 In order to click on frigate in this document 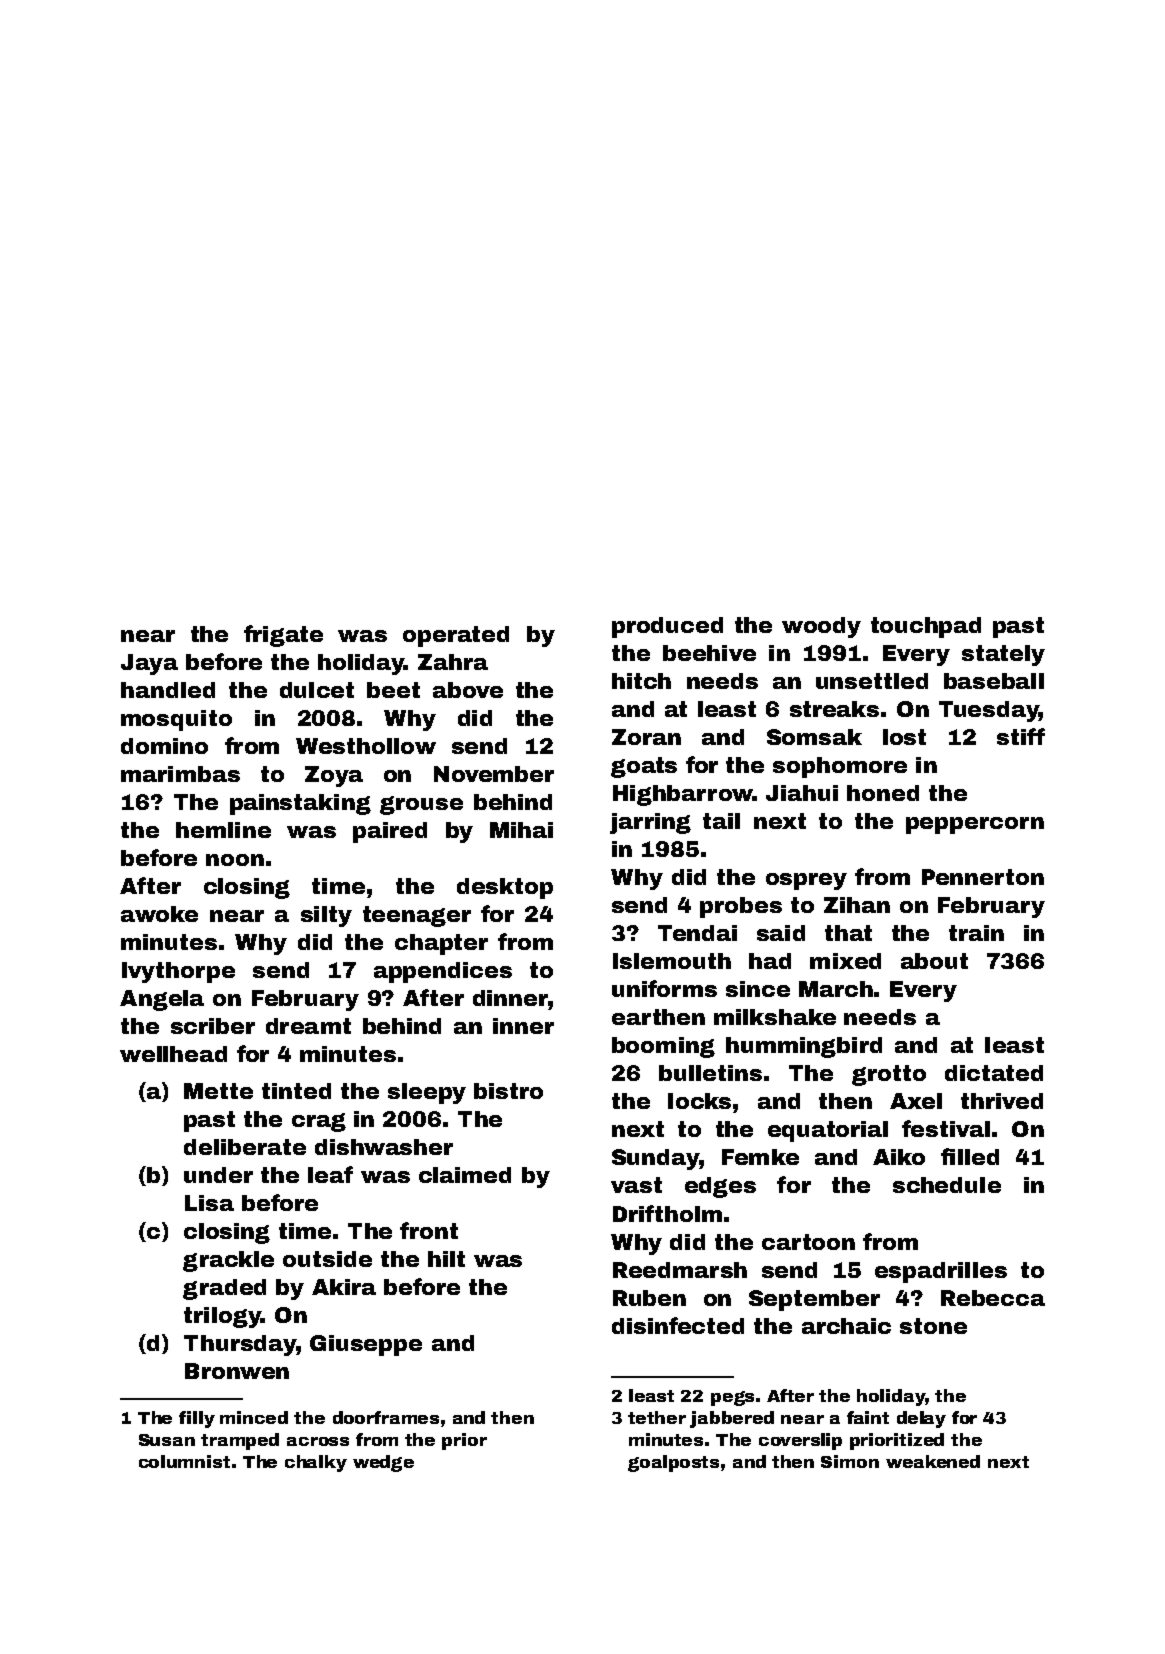, I will do `click(283, 636)`.
